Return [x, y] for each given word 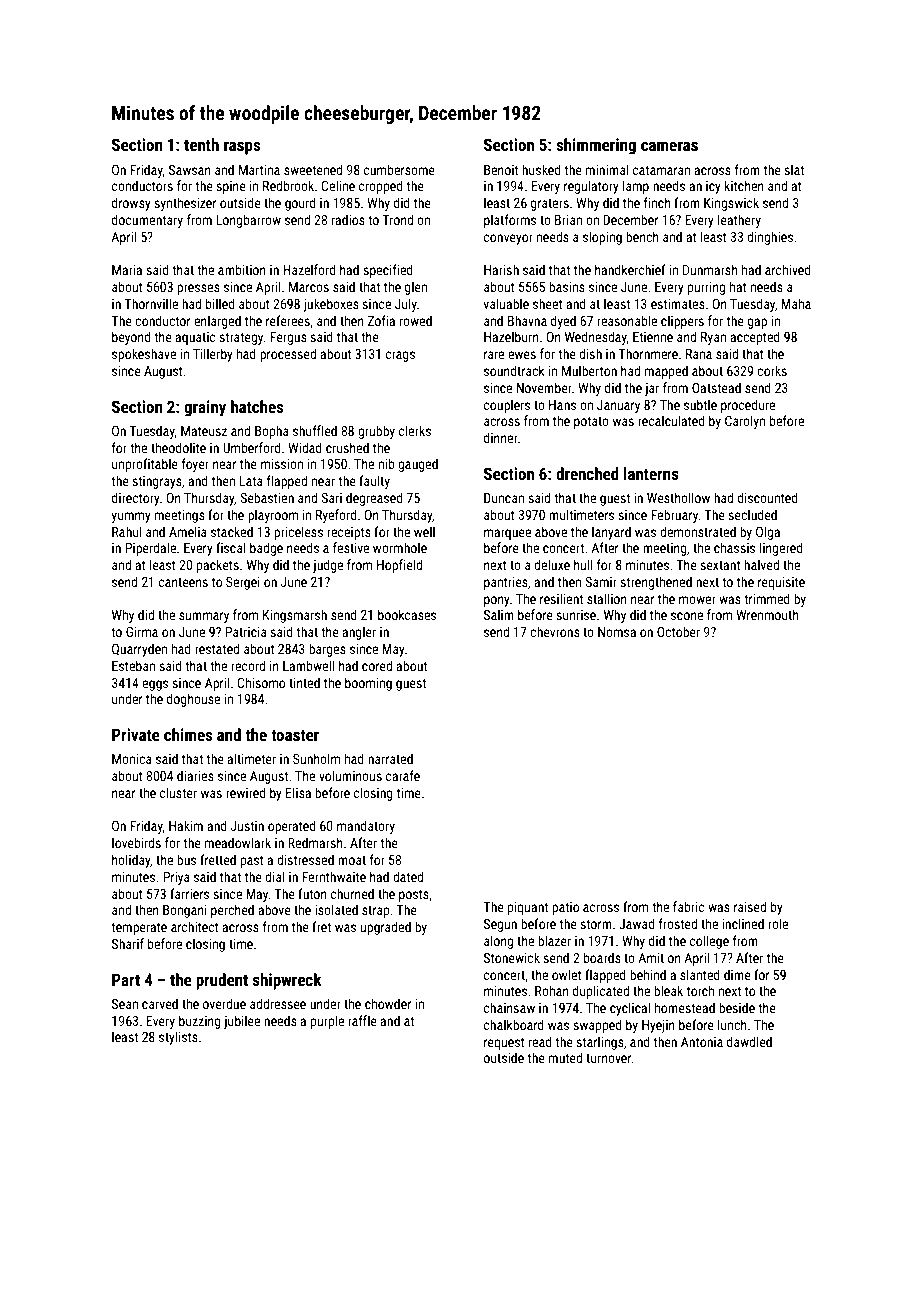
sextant [720, 565]
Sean [125, 1004]
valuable [506, 303]
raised [750, 906]
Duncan [504, 498]
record [248, 665]
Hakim [186, 825]
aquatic [195, 338]
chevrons [555, 631]
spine [231, 187]
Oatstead [716, 387]
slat [794, 169]
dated [408, 876]
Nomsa [617, 632]
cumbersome [399, 169]
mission [282, 464]
